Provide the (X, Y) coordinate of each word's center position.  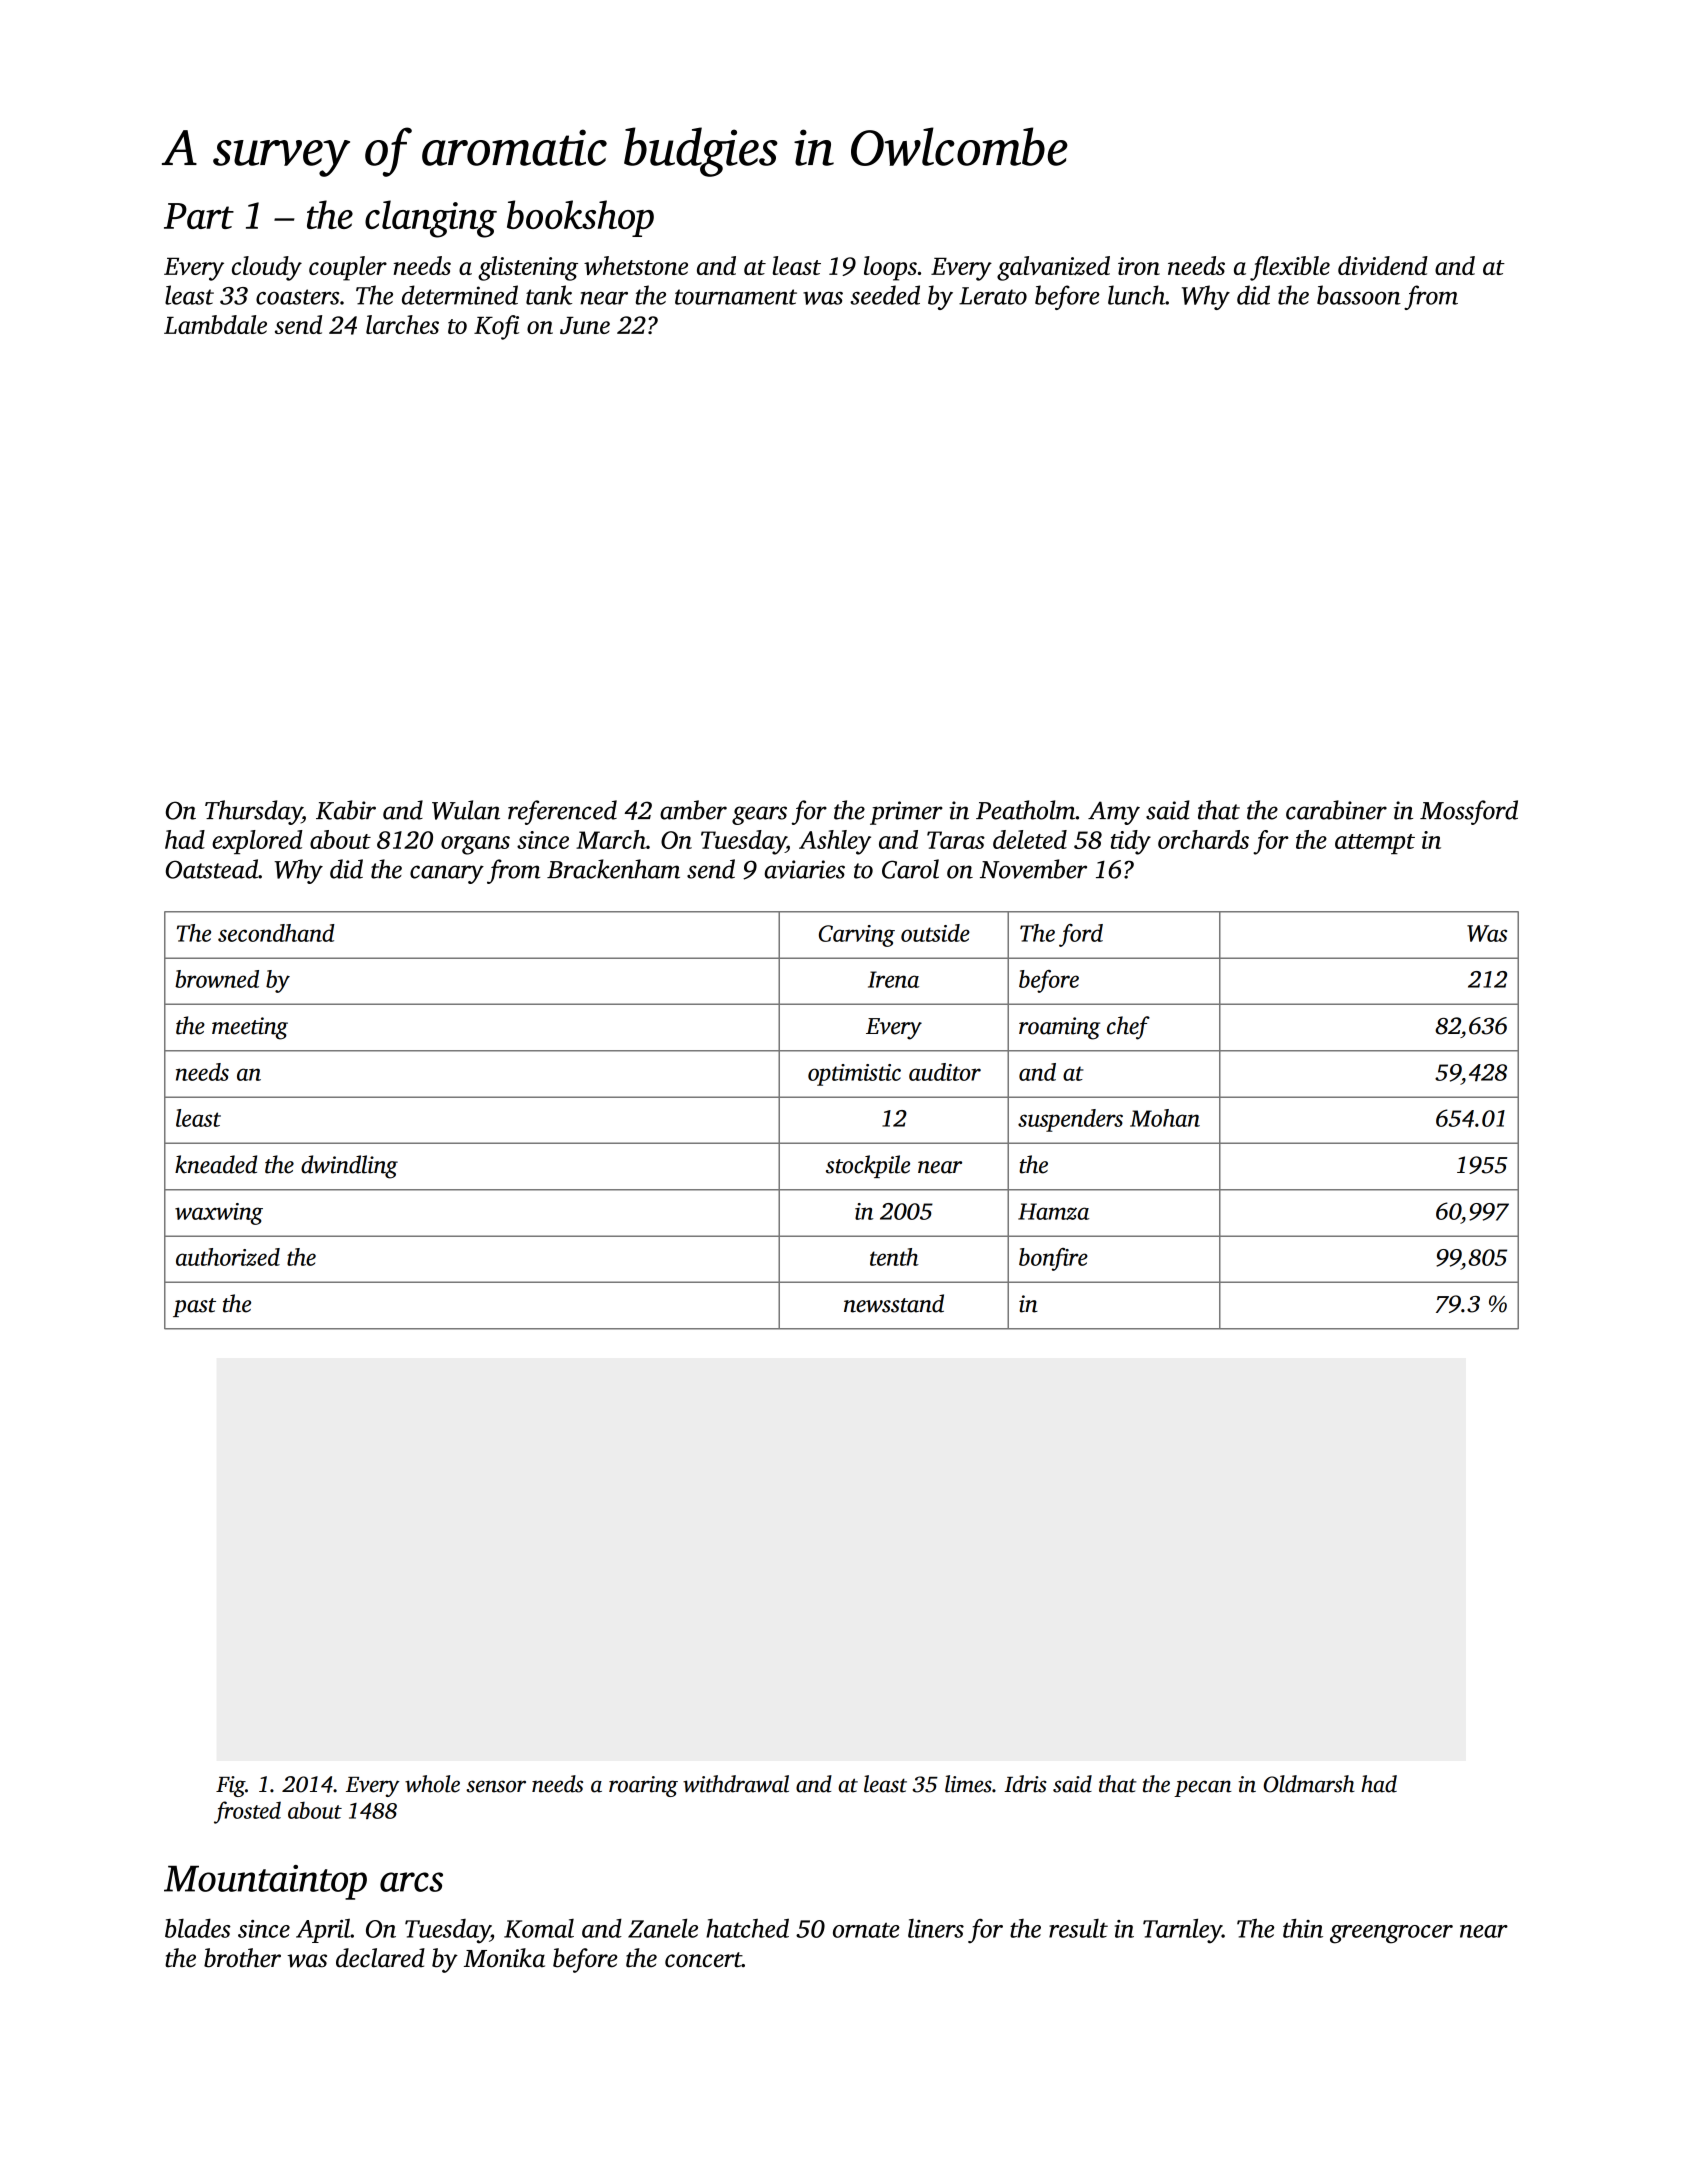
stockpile (868, 1166)
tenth (894, 1257)
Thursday (253, 812)
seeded (885, 295)
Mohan (1165, 1118)
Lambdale (215, 324)
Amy (1114, 813)
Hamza (1053, 1211)
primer (906, 813)
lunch (1136, 295)
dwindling (349, 1167)
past (194, 1307)
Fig (230, 1786)
